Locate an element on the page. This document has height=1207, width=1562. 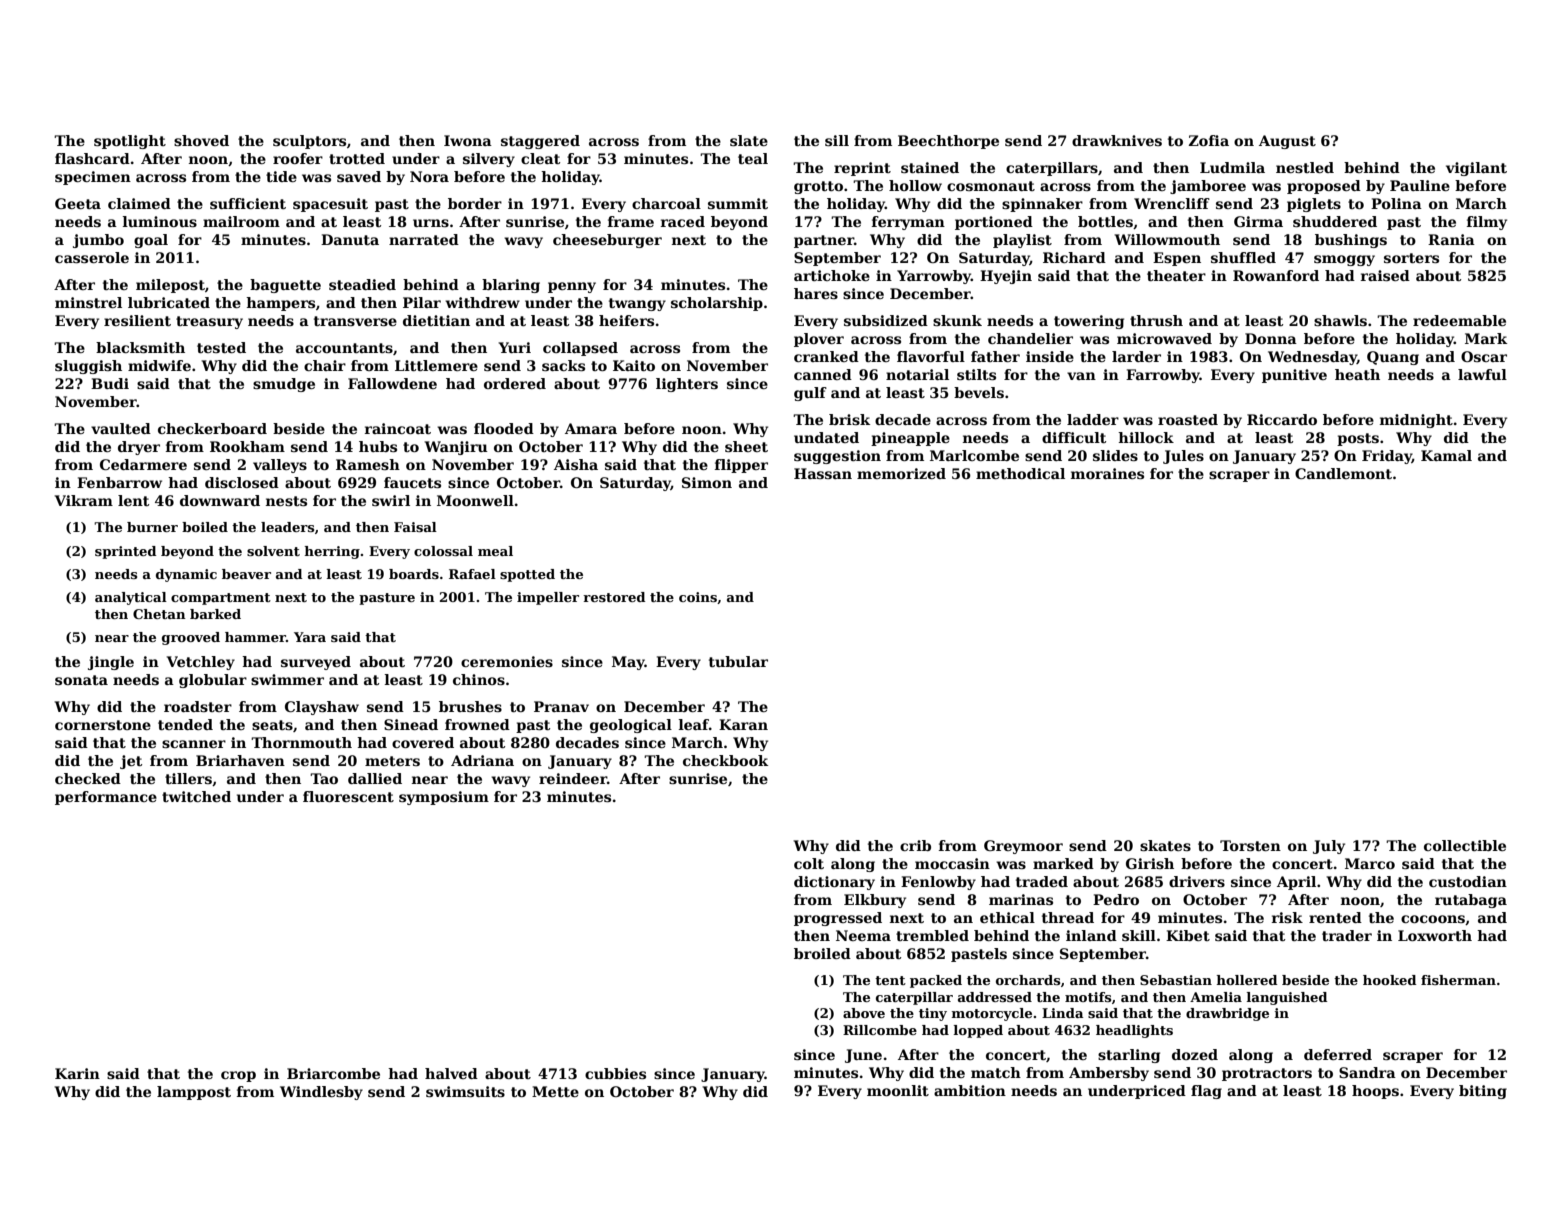
Candlemont is located at coordinates (1343, 473).
